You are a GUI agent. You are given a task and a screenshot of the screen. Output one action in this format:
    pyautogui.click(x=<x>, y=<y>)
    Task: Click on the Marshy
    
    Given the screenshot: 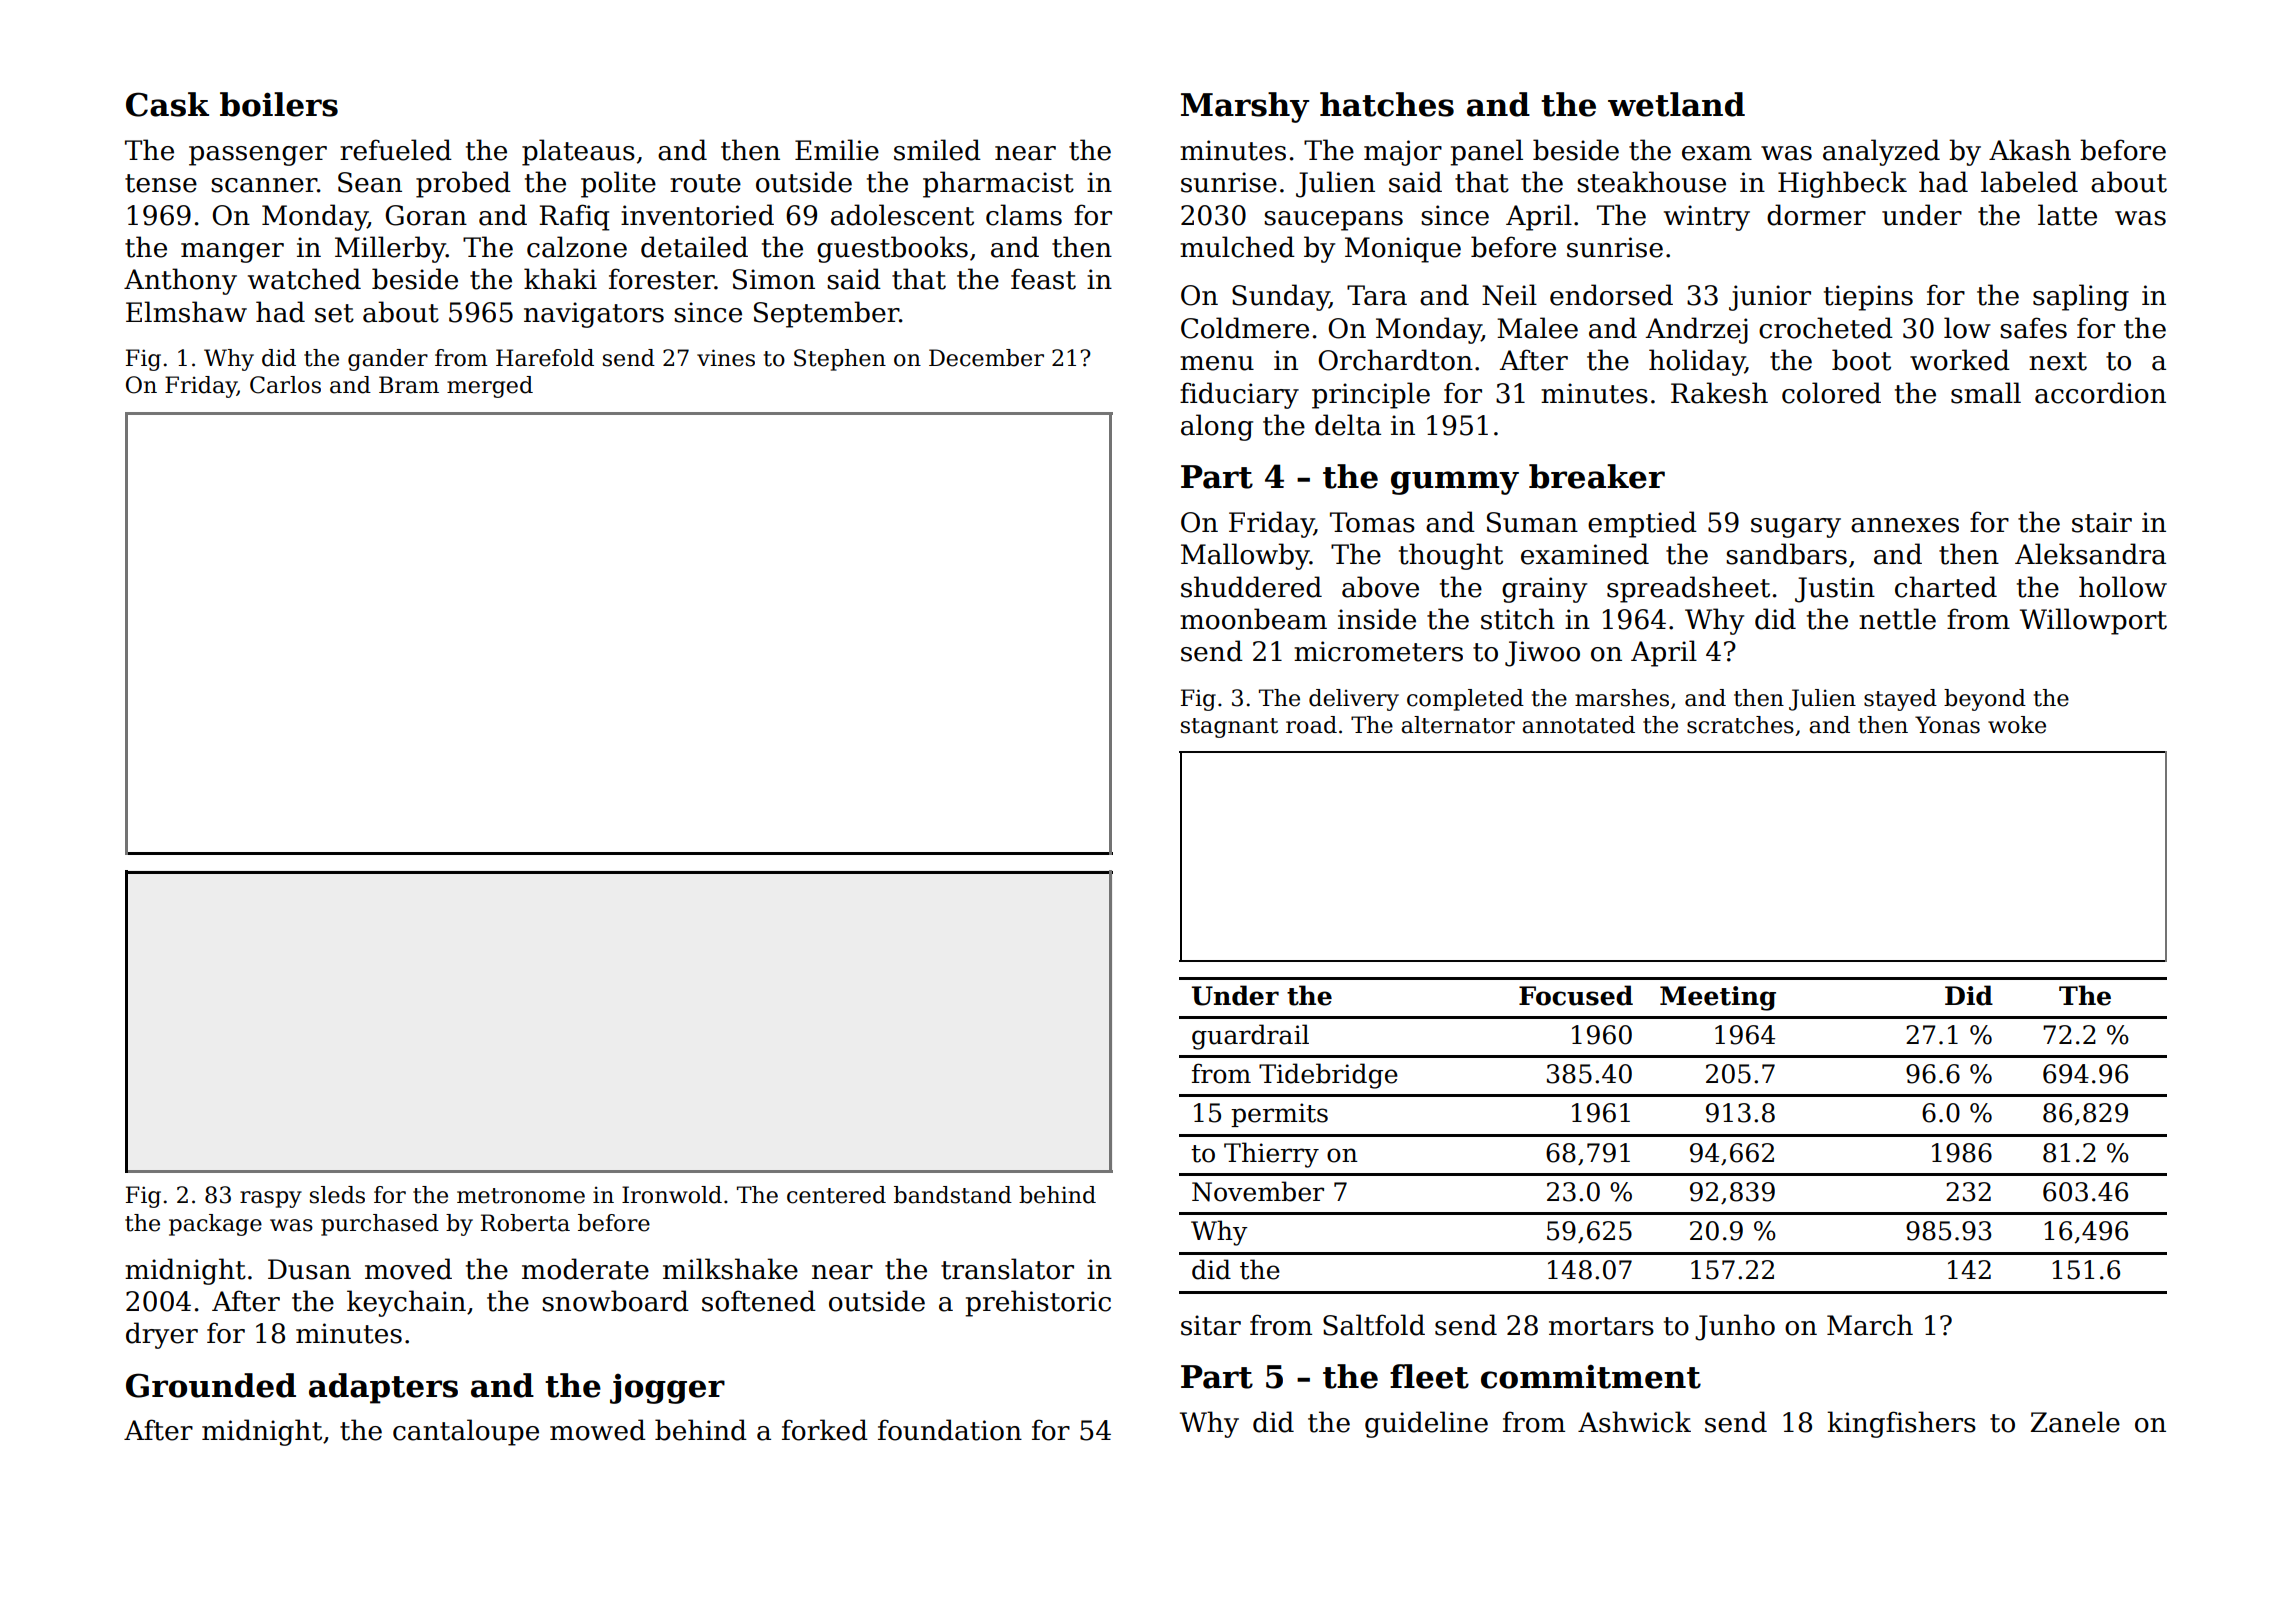 What is the action you would take?
    pyautogui.click(x=1245, y=107)
